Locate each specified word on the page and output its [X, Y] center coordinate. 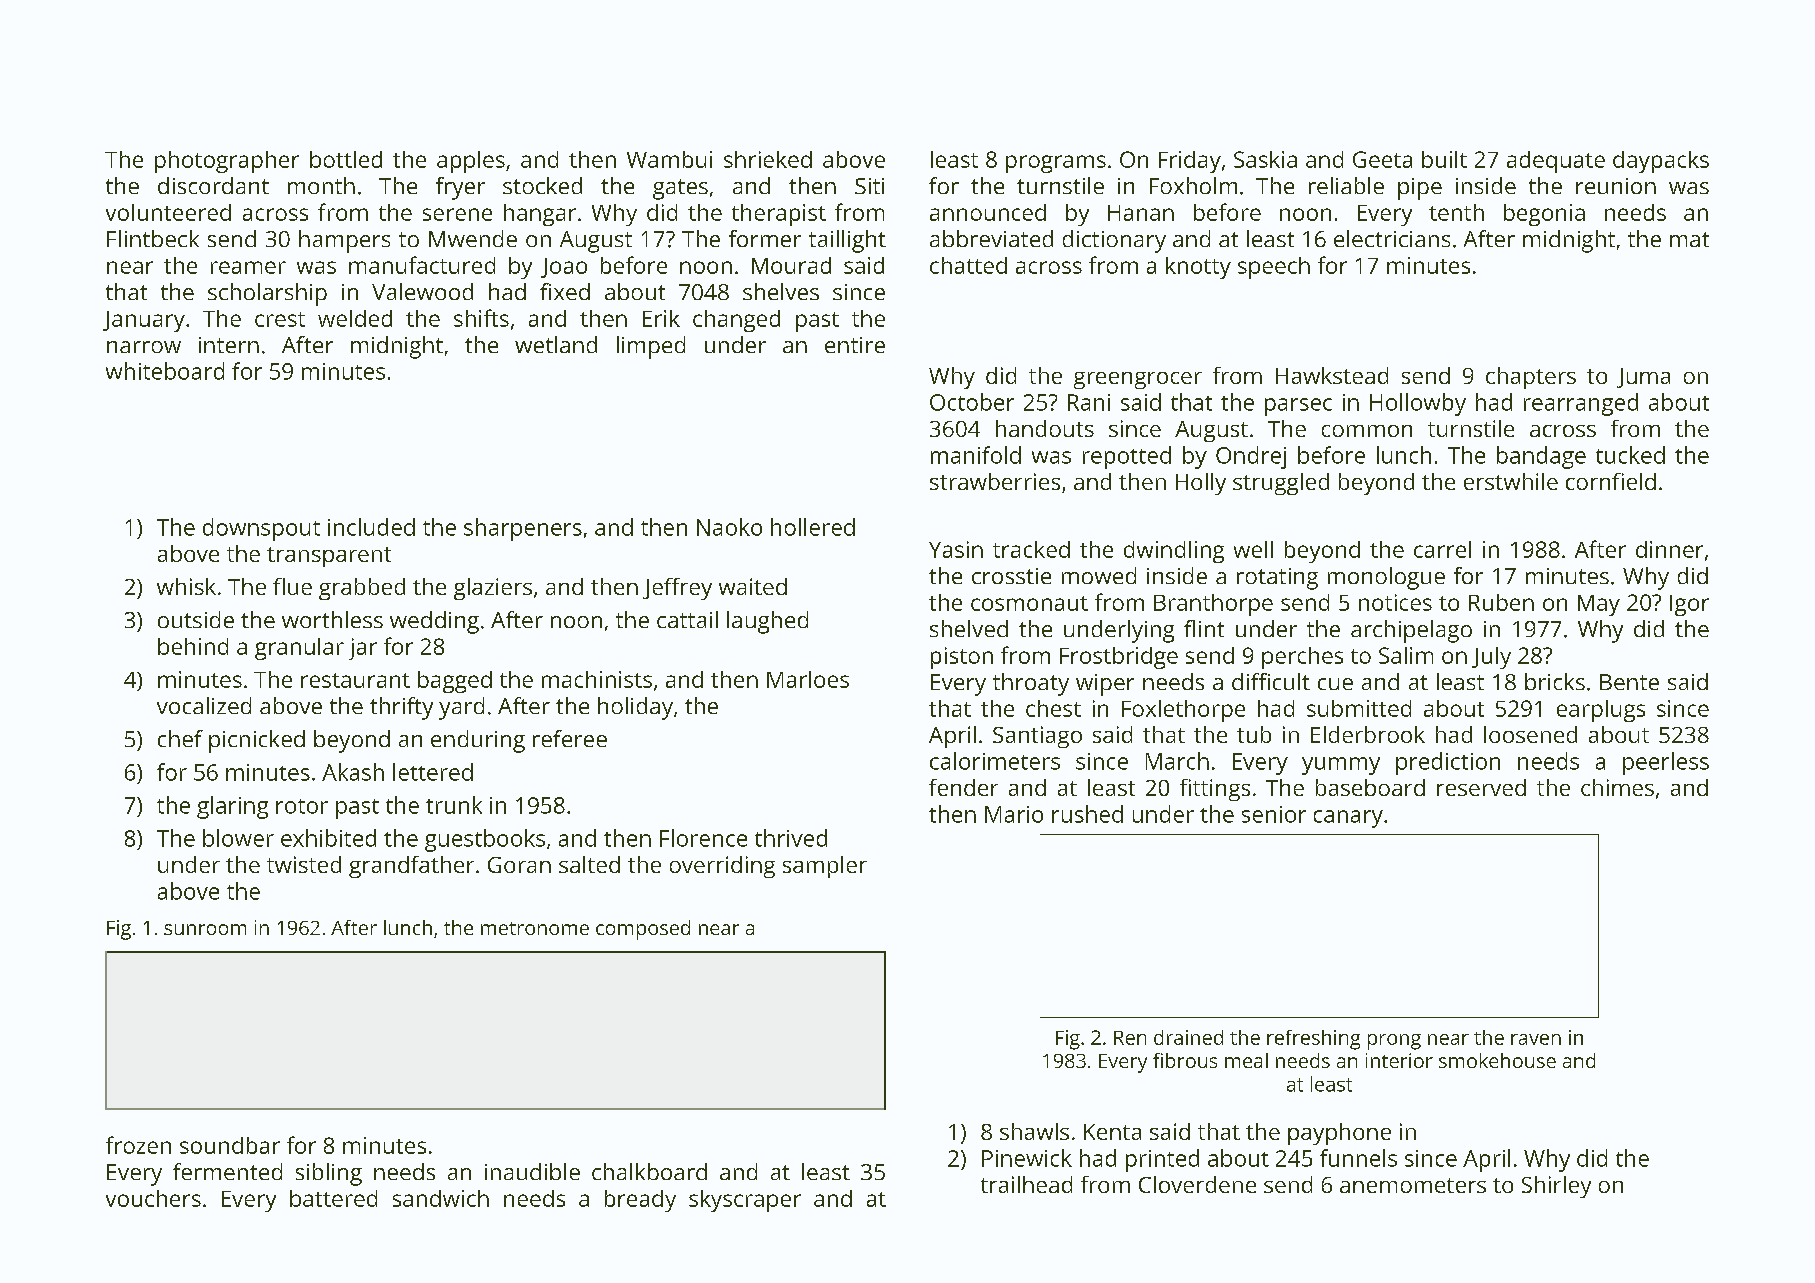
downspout [261, 529]
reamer [248, 267]
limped [651, 347]
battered [333, 1198]
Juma [1643, 378]
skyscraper [745, 1201]
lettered [433, 772]
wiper [1105, 685]
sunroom [205, 929]
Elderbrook [1368, 734]
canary [1348, 819]
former [765, 238]
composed [643, 930]
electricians [1392, 238]
